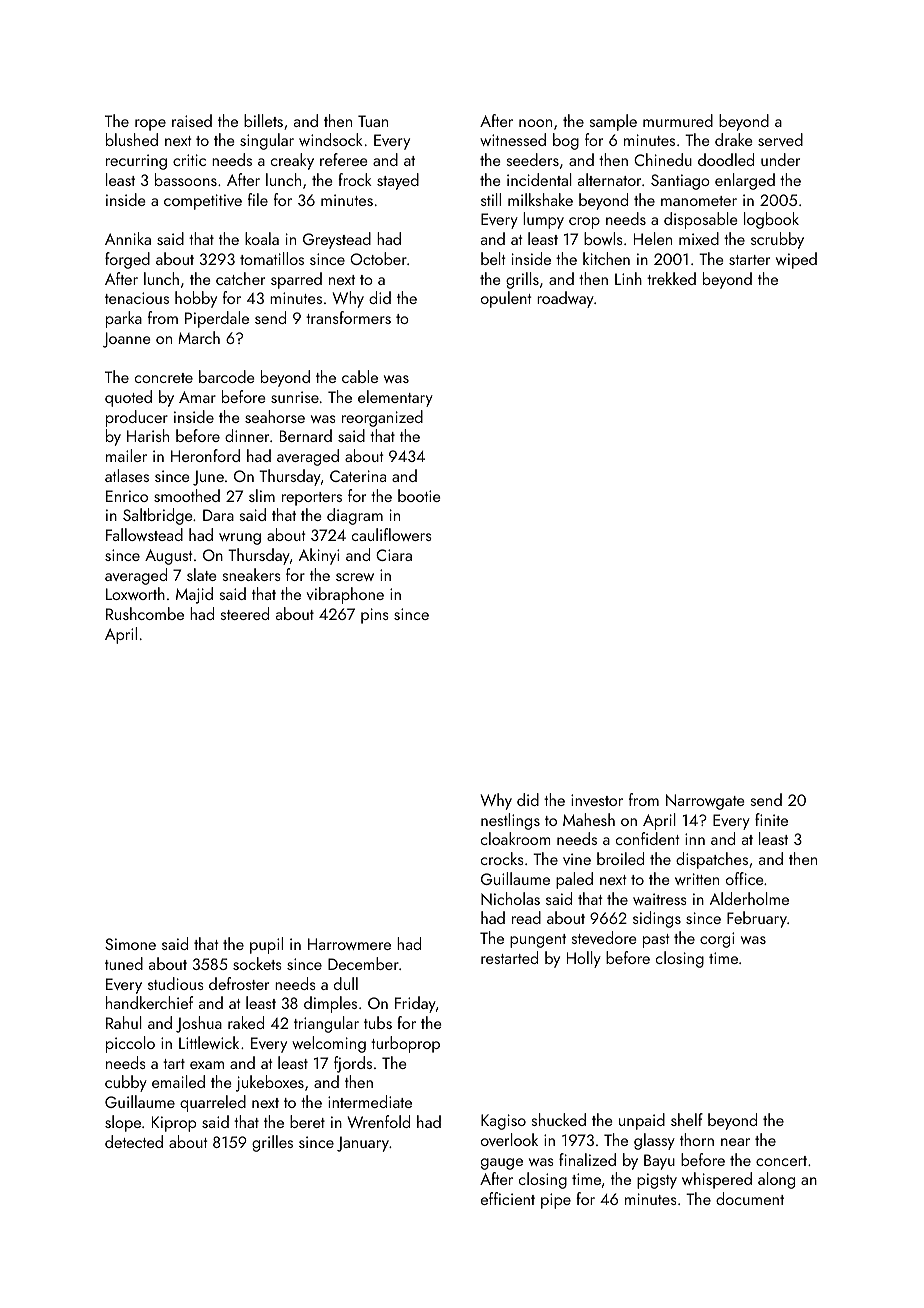  What do you see at coordinates (272, 1143) in the screenshot?
I see `grilles` at bounding box center [272, 1143].
